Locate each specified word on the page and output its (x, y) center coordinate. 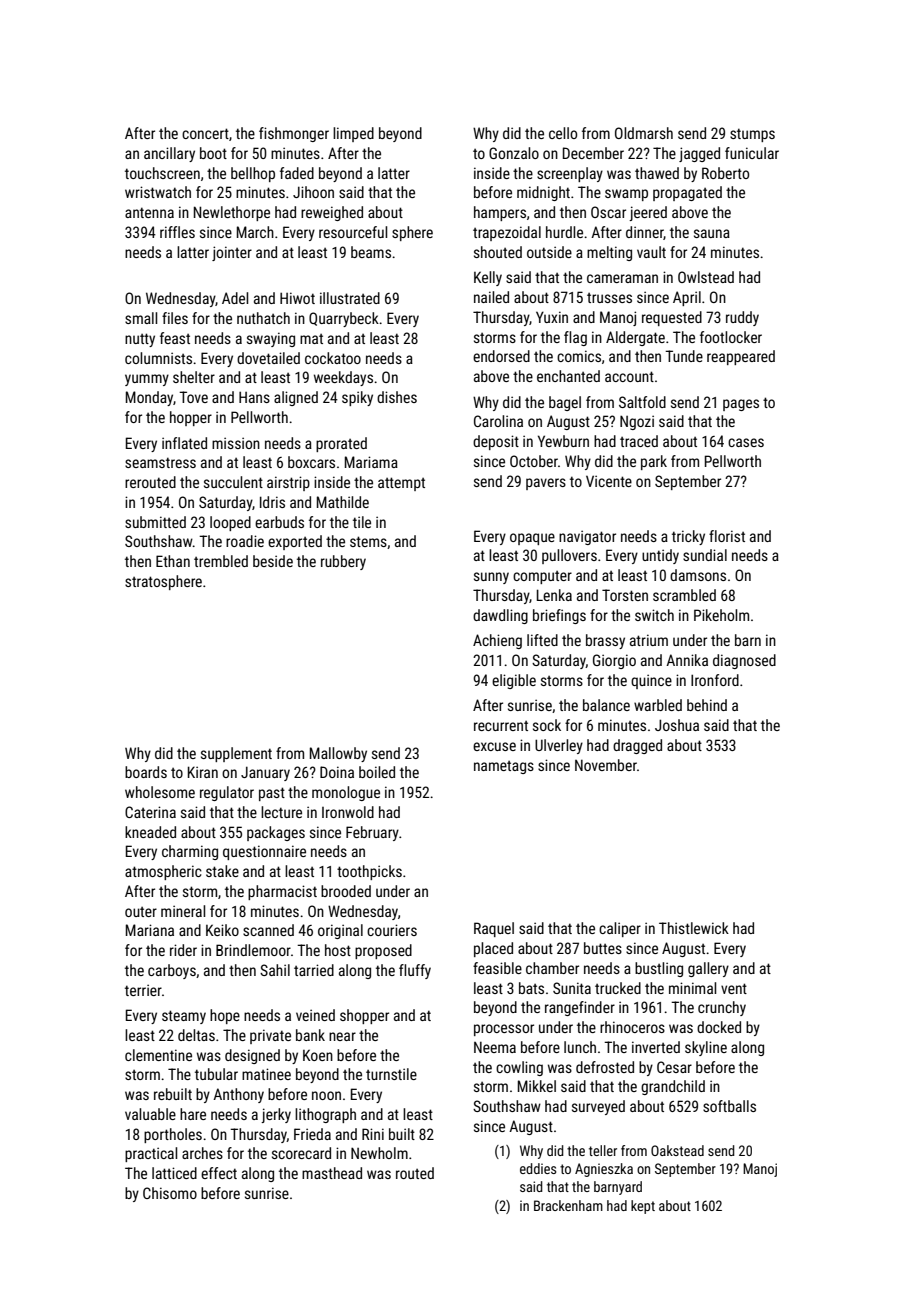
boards (146, 772)
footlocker (731, 337)
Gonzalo (514, 153)
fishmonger (294, 134)
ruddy (742, 318)
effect (219, 1173)
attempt (401, 484)
